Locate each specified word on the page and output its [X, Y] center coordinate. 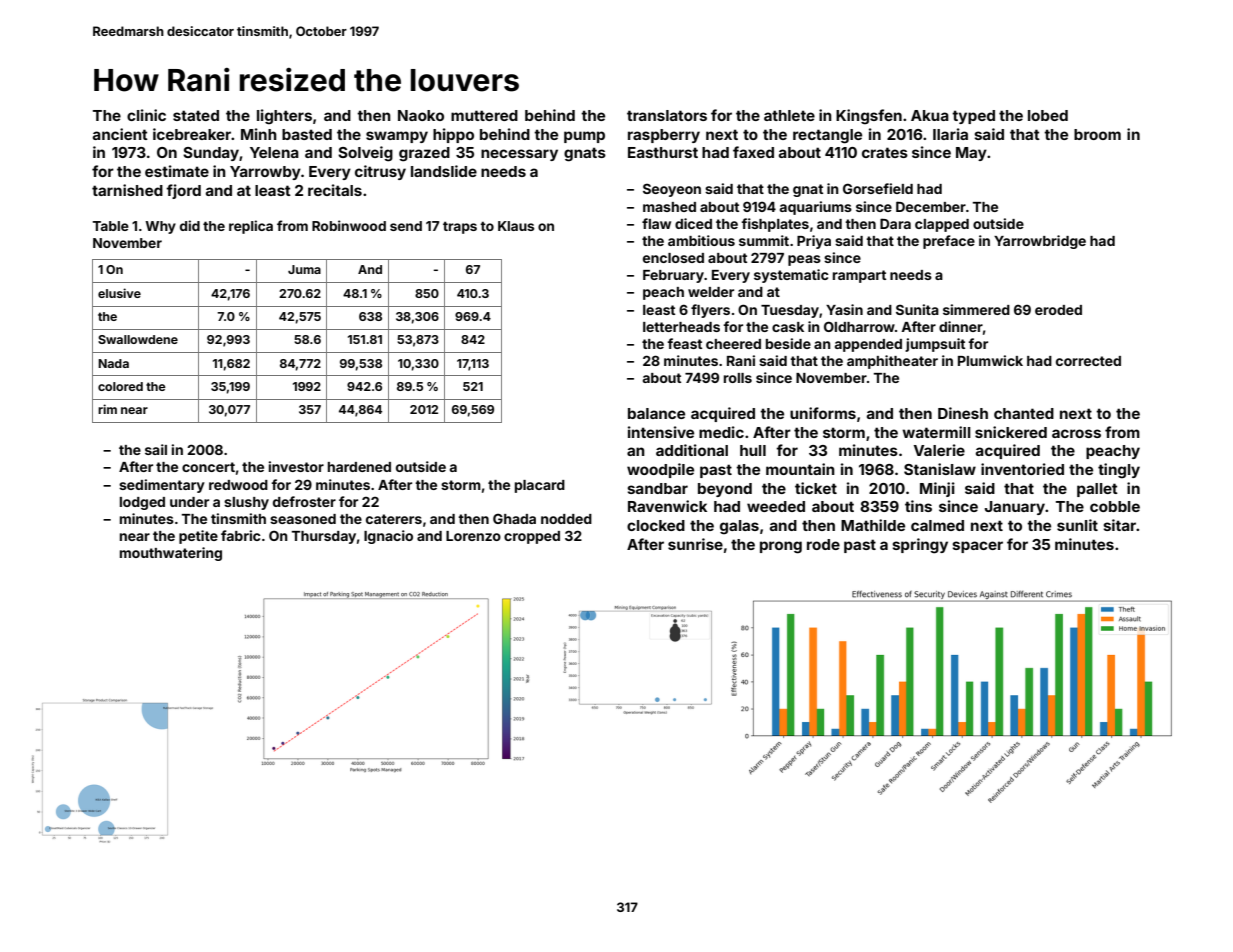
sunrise [695, 544]
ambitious [701, 240]
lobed [1048, 115]
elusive [119, 293]
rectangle [827, 136]
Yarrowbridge [1040, 242]
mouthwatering [171, 554]
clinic [146, 115]
